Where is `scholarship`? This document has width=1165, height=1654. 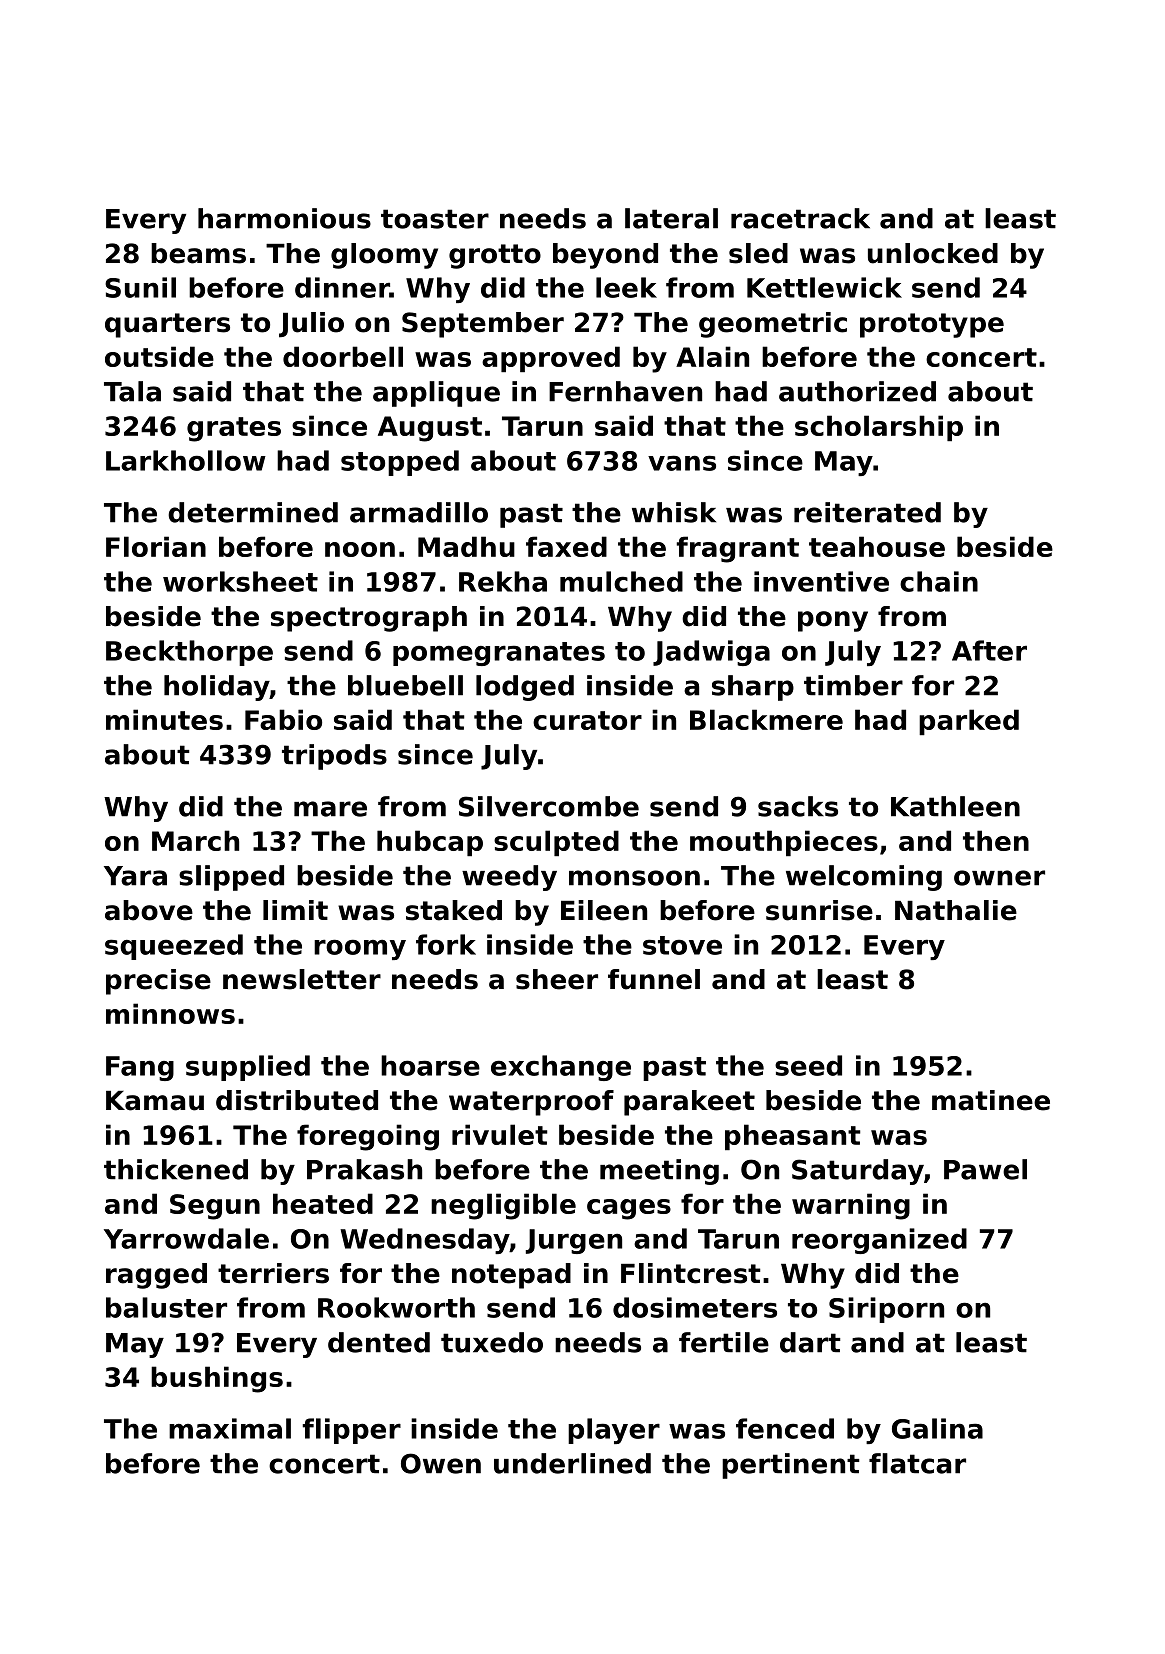 scholarship is located at coordinates (879, 428).
